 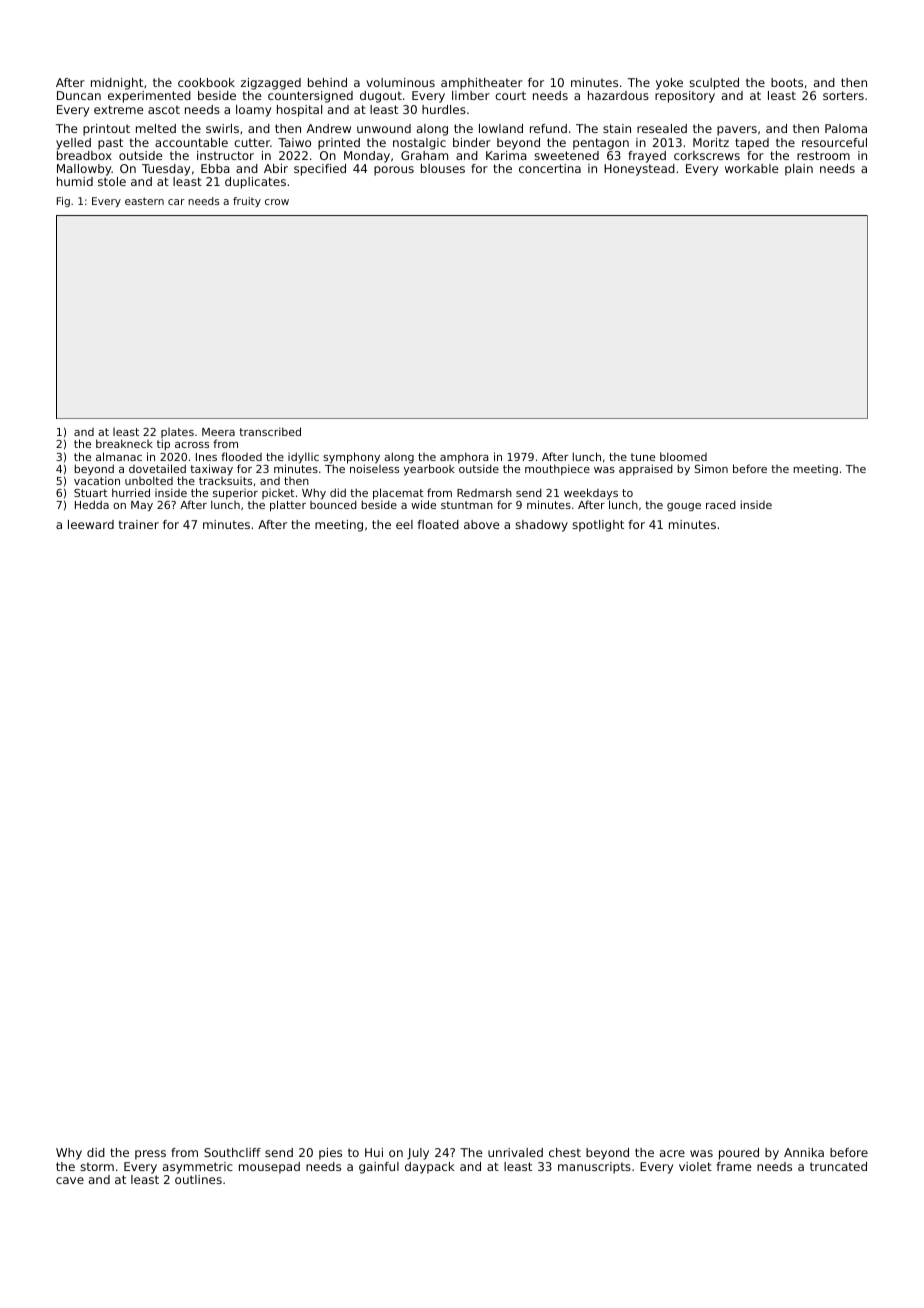 I want to click on Annika, so click(x=804, y=1152).
